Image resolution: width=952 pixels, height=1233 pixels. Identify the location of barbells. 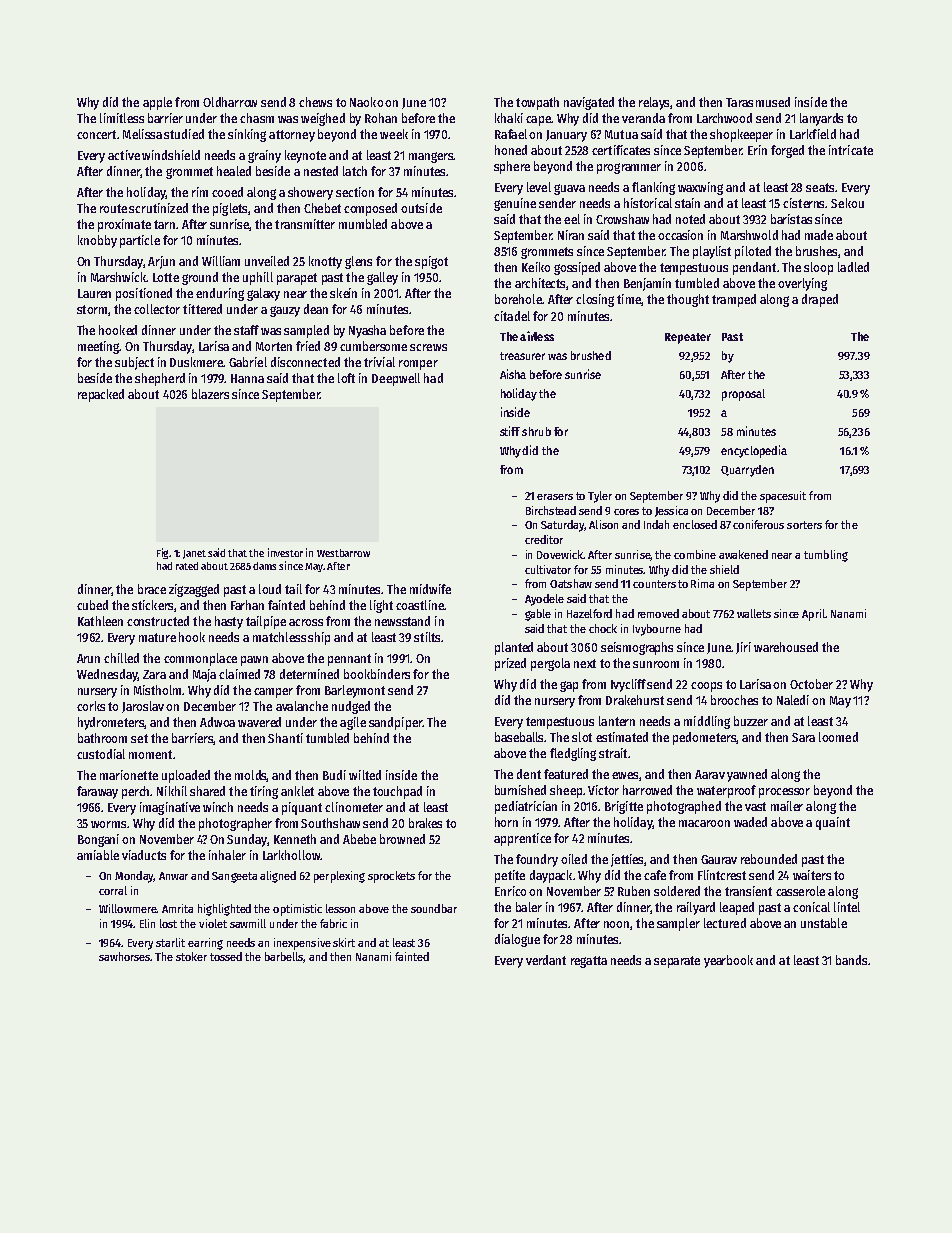
(284, 957).
